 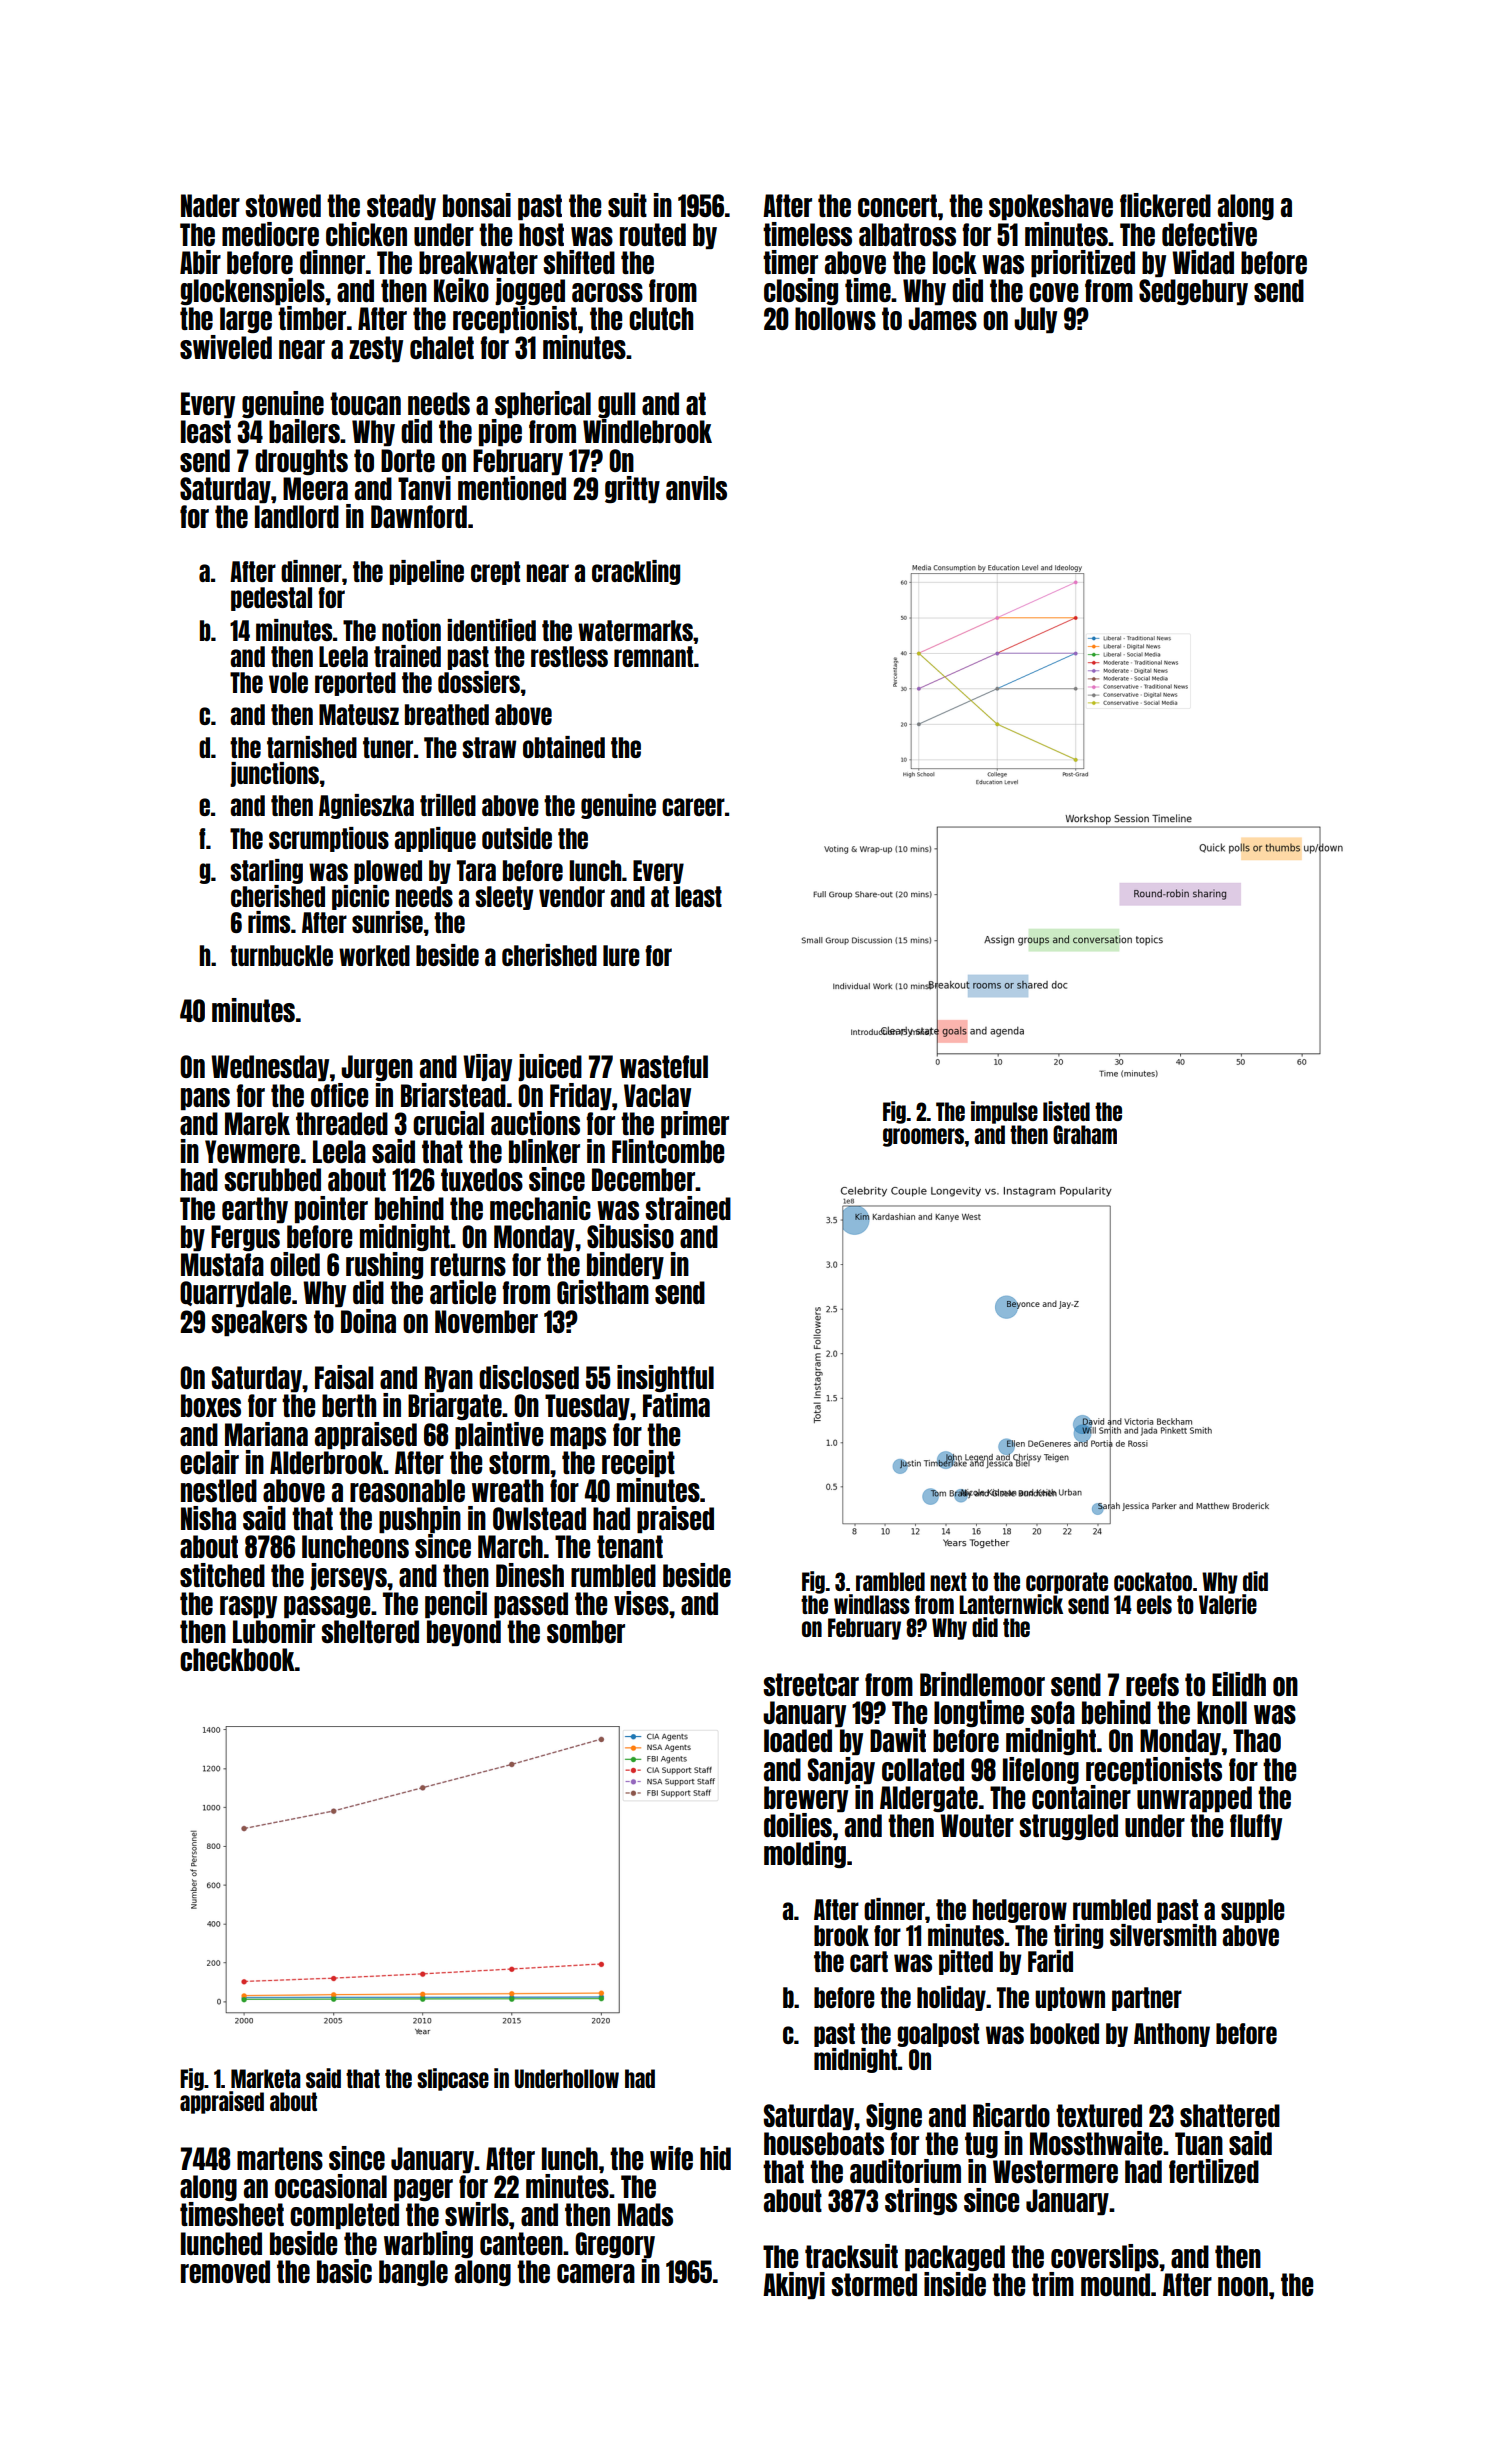 I want to click on albatross, so click(x=907, y=234).
